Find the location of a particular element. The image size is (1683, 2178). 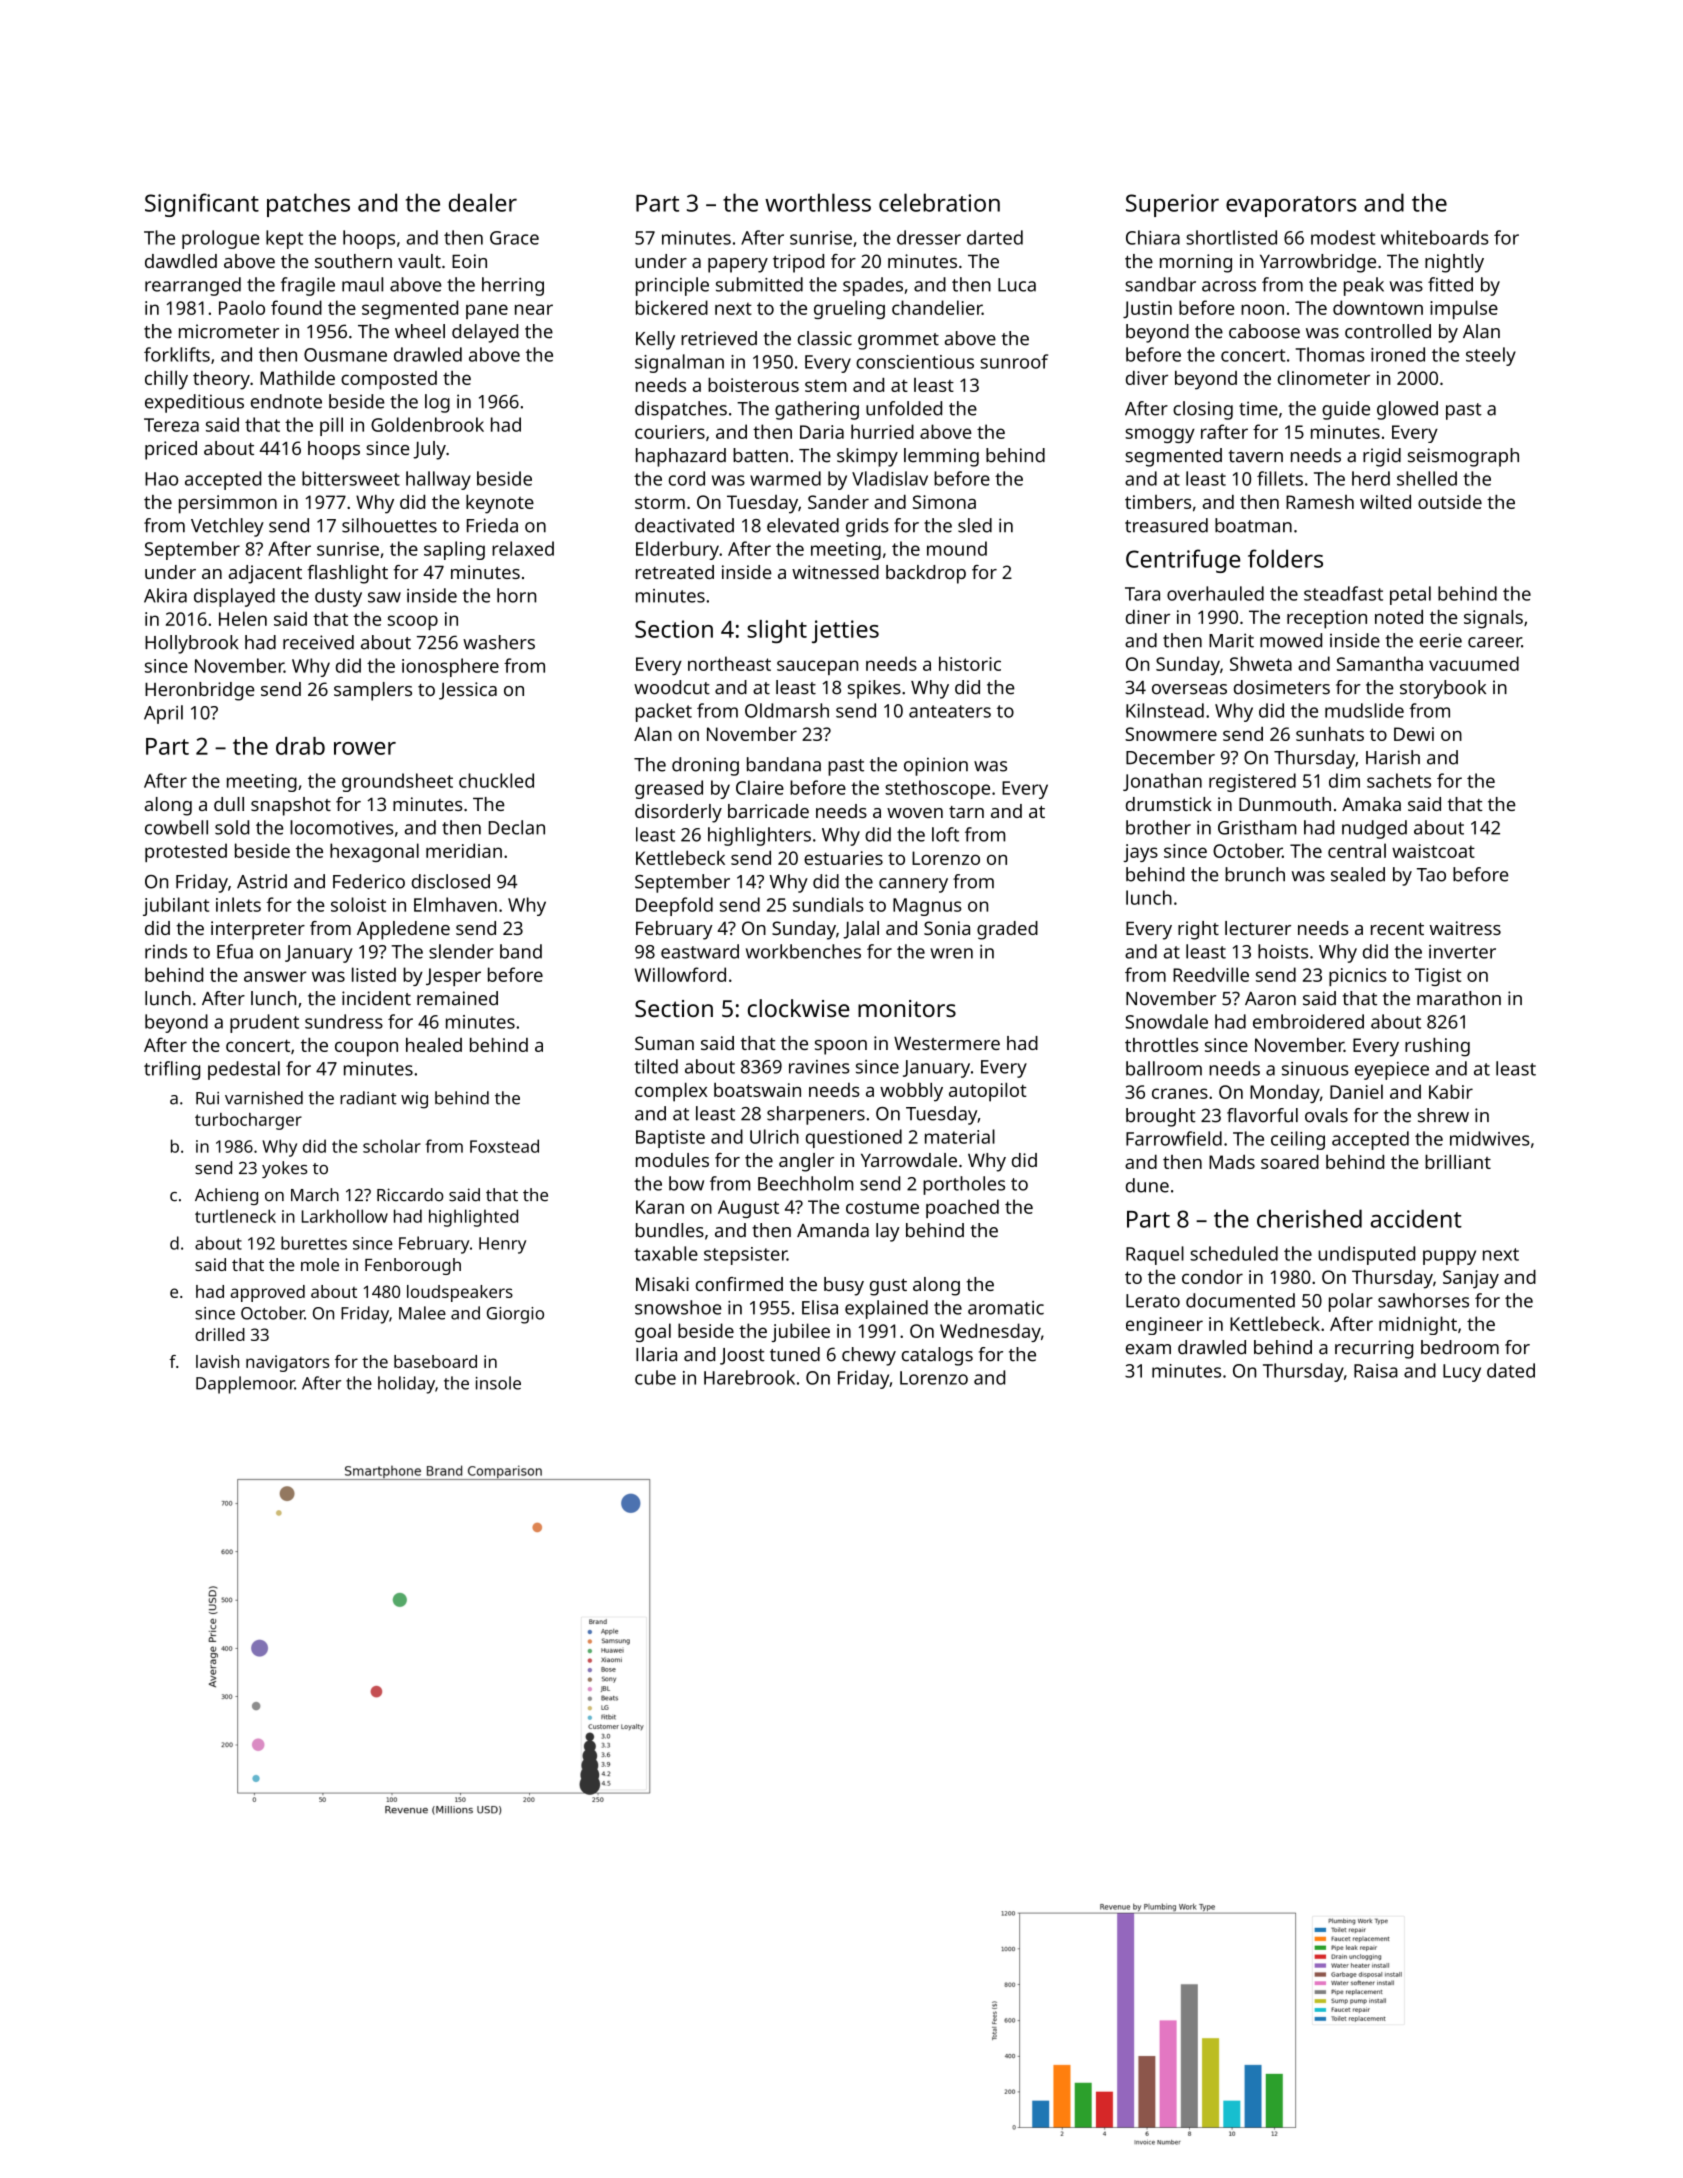

witnessed is located at coordinates (835, 572).
